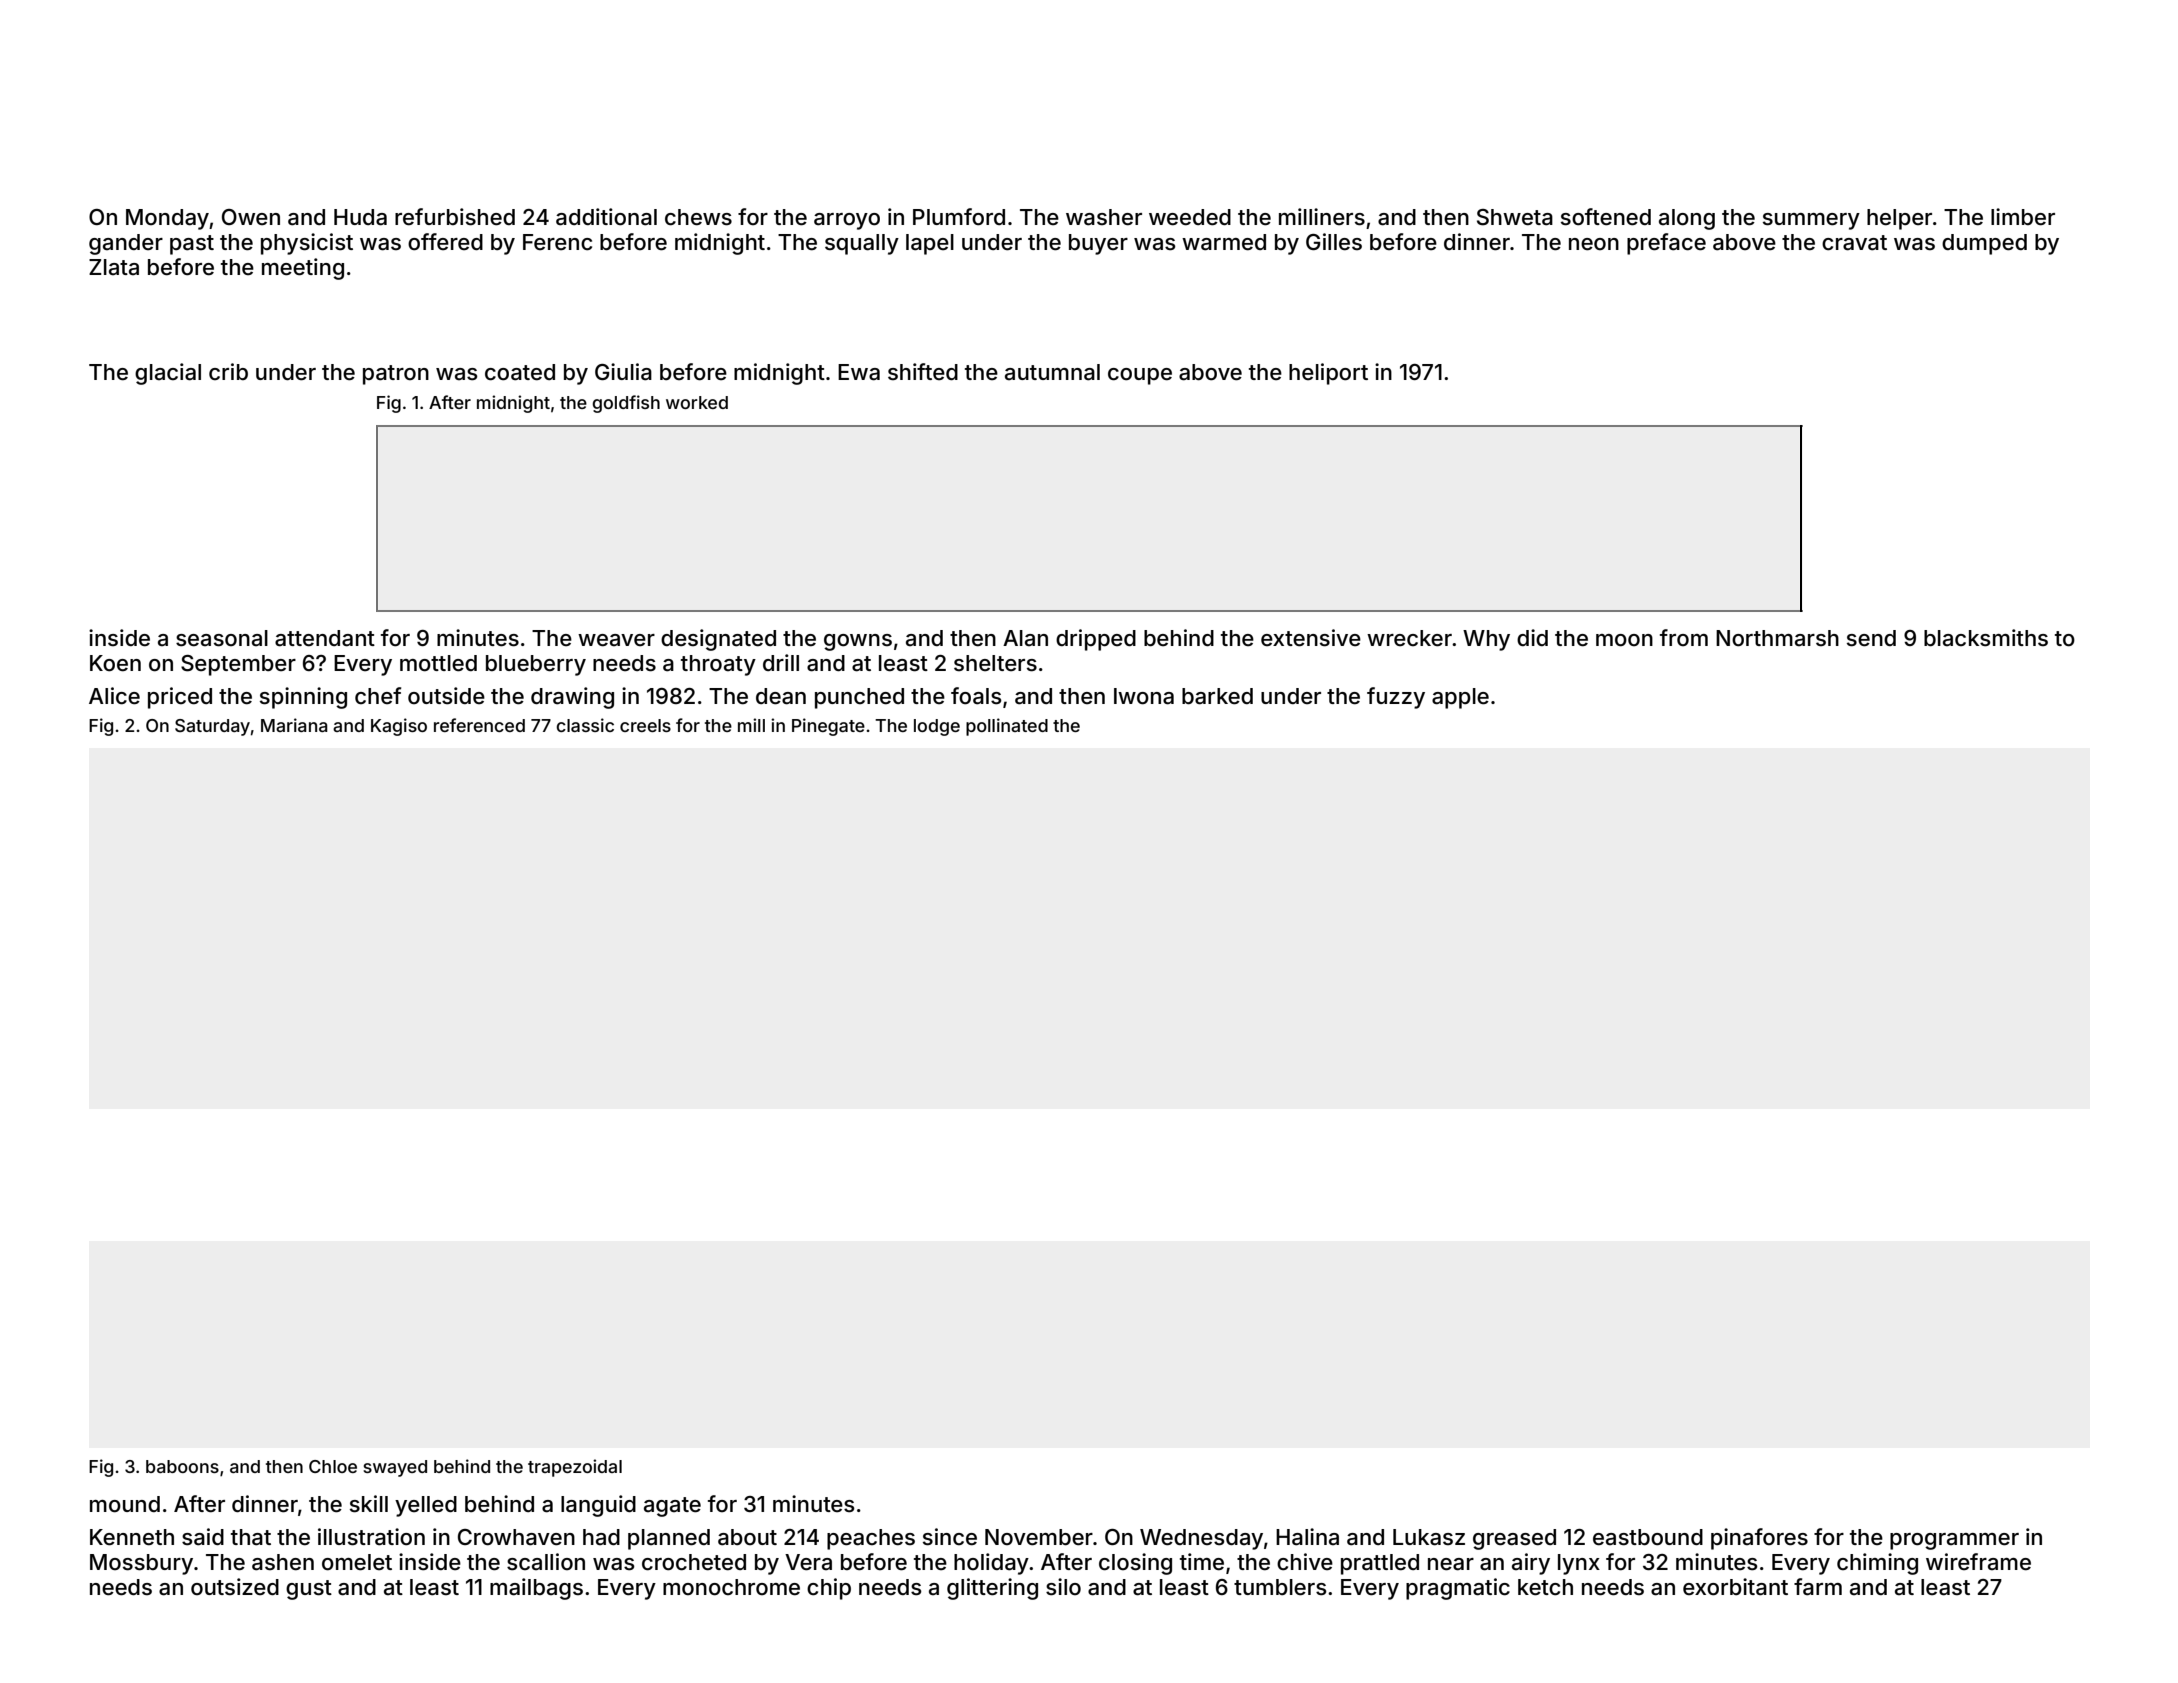  I want to click on Saturday, so click(212, 727).
